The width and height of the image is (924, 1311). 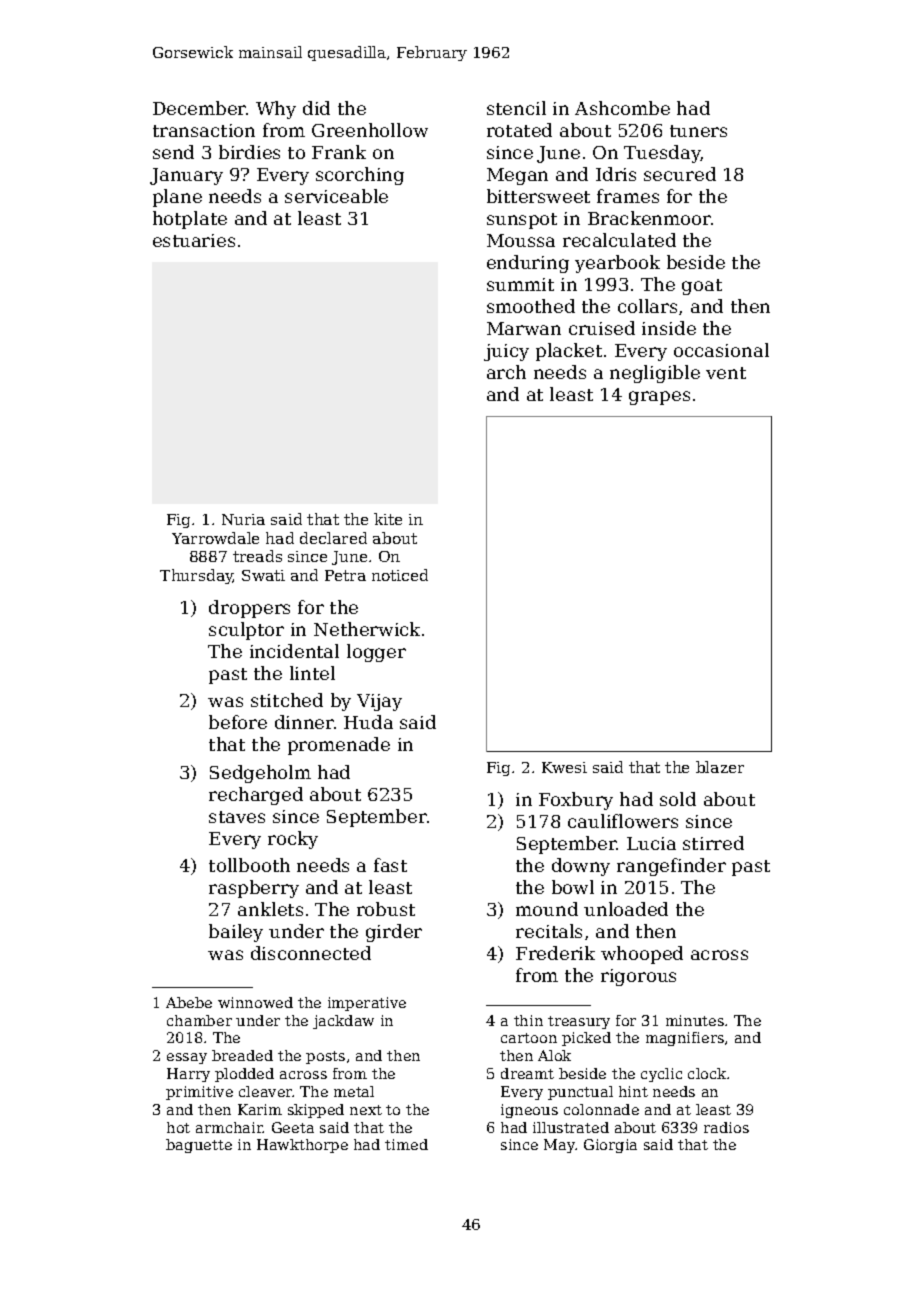 I want to click on estuaries, so click(x=194, y=240).
